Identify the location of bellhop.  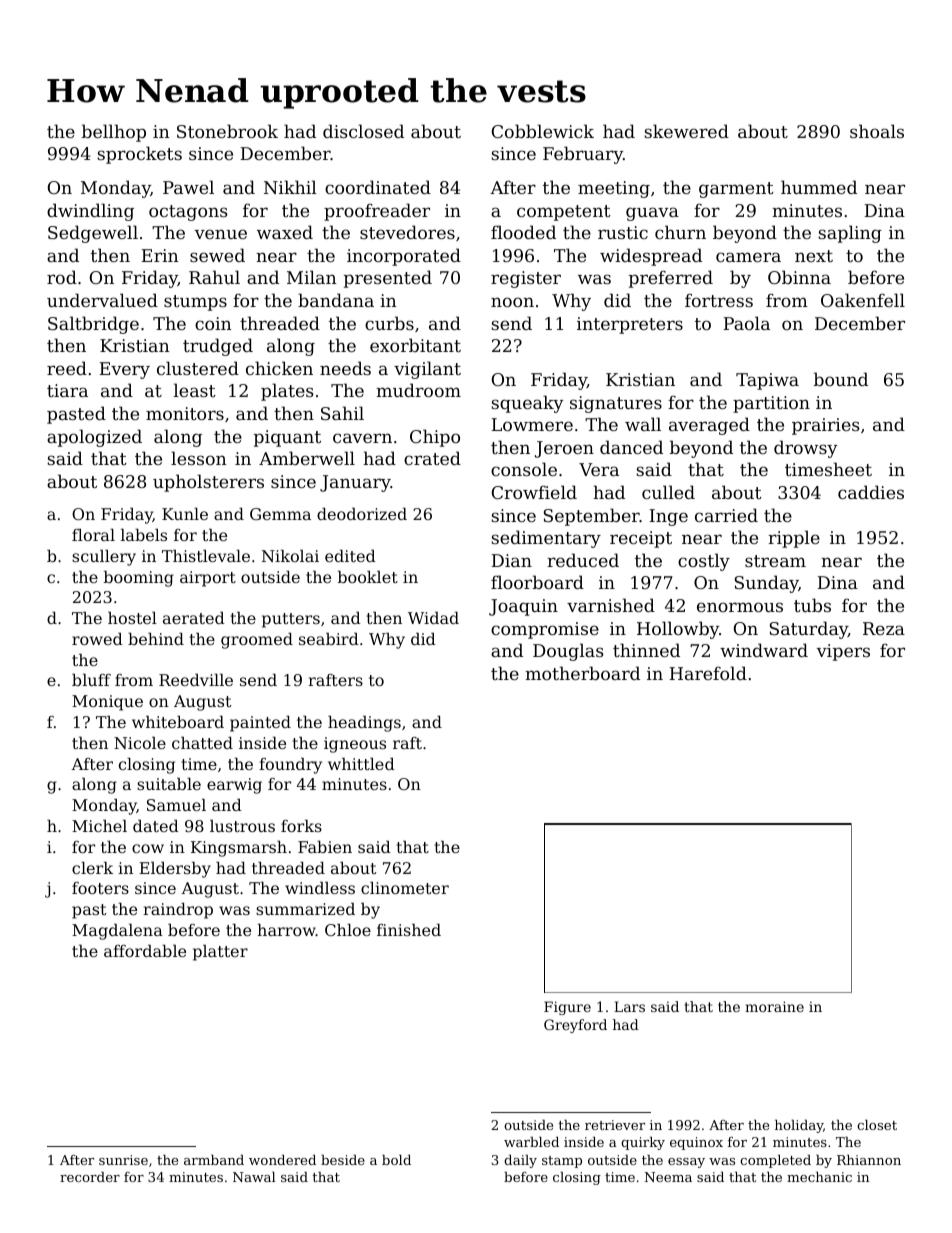
(114, 133).
